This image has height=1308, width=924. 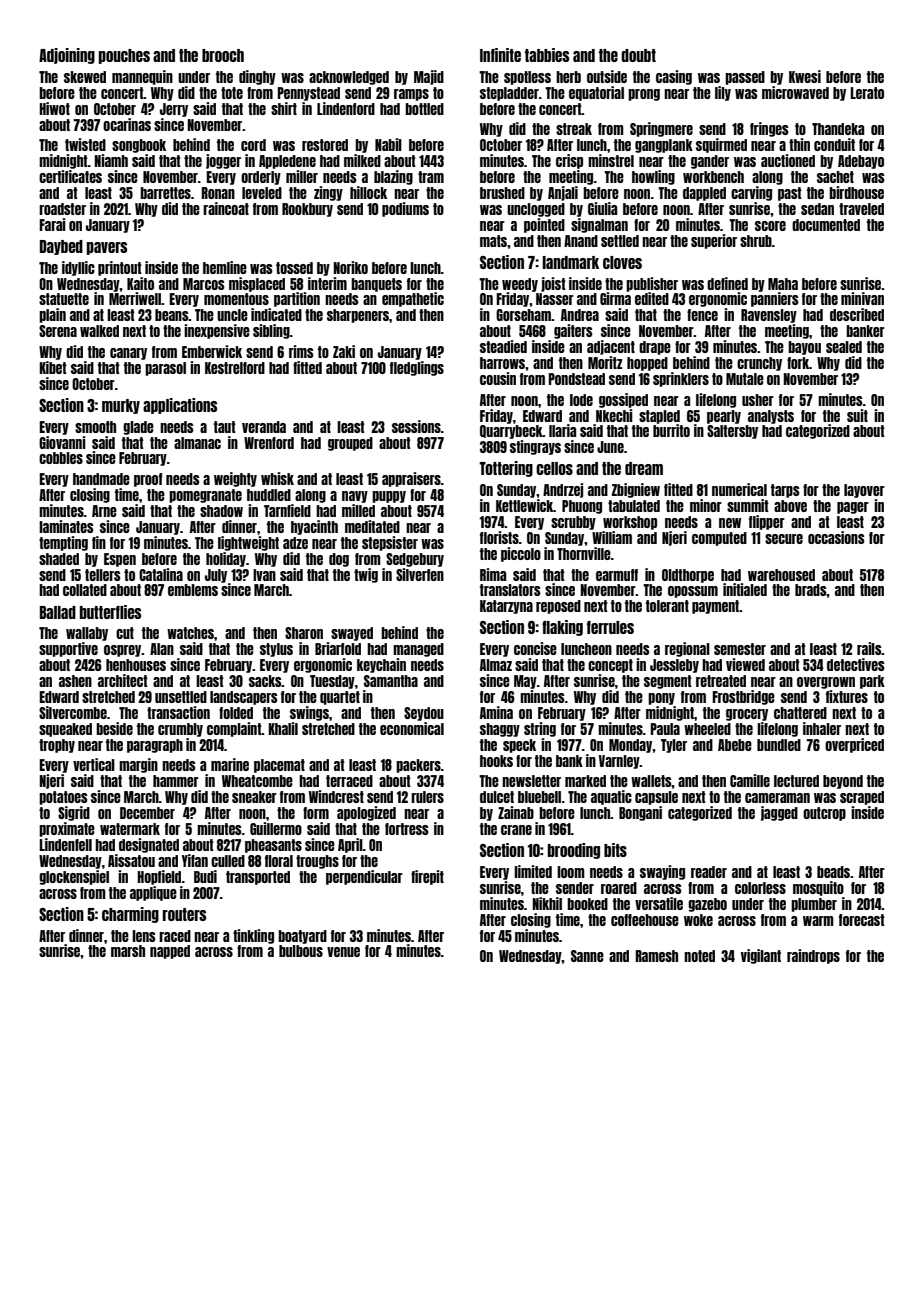 I want to click on park, so click(x=872, y=682).
